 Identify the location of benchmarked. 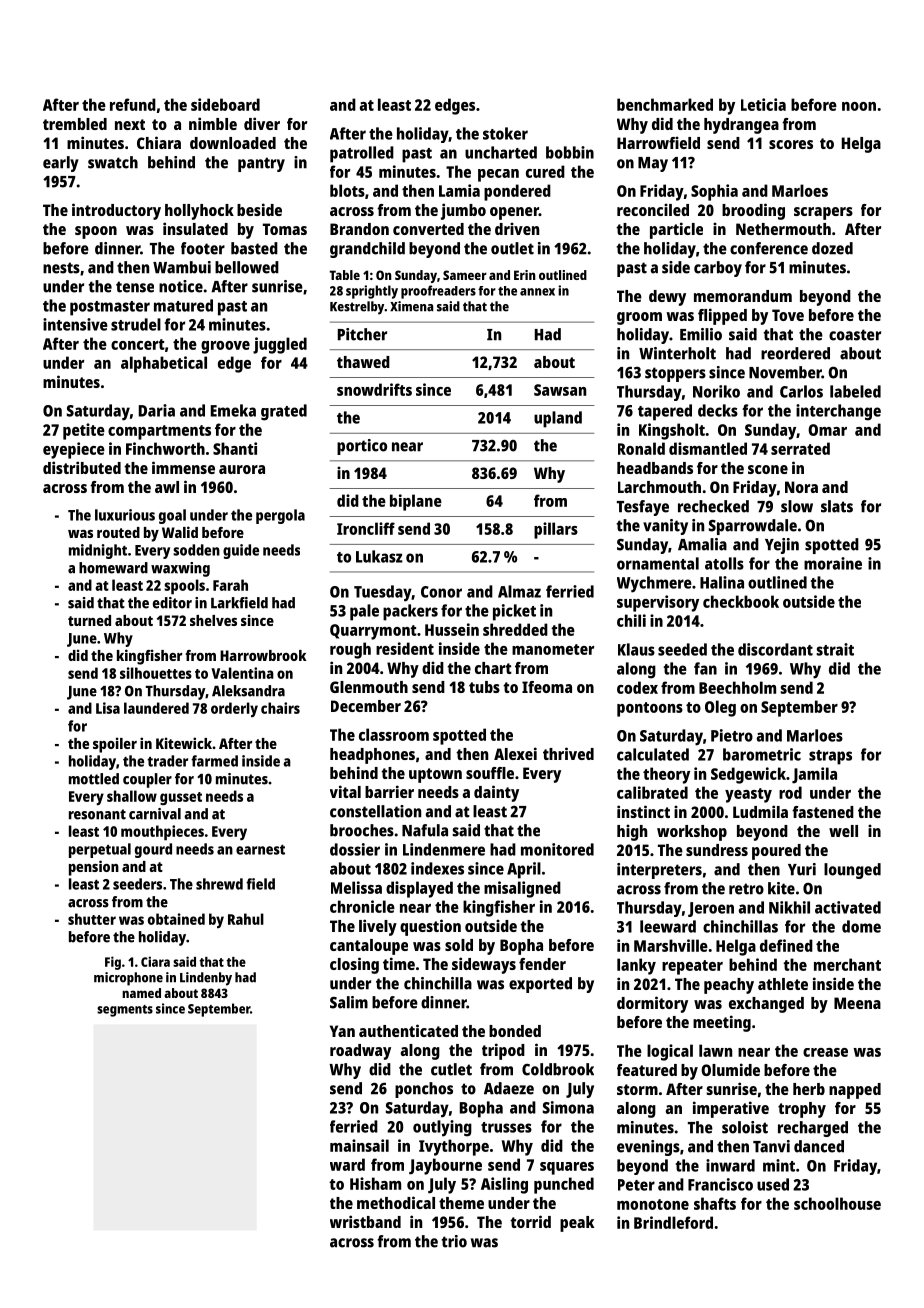
(665, 104).
